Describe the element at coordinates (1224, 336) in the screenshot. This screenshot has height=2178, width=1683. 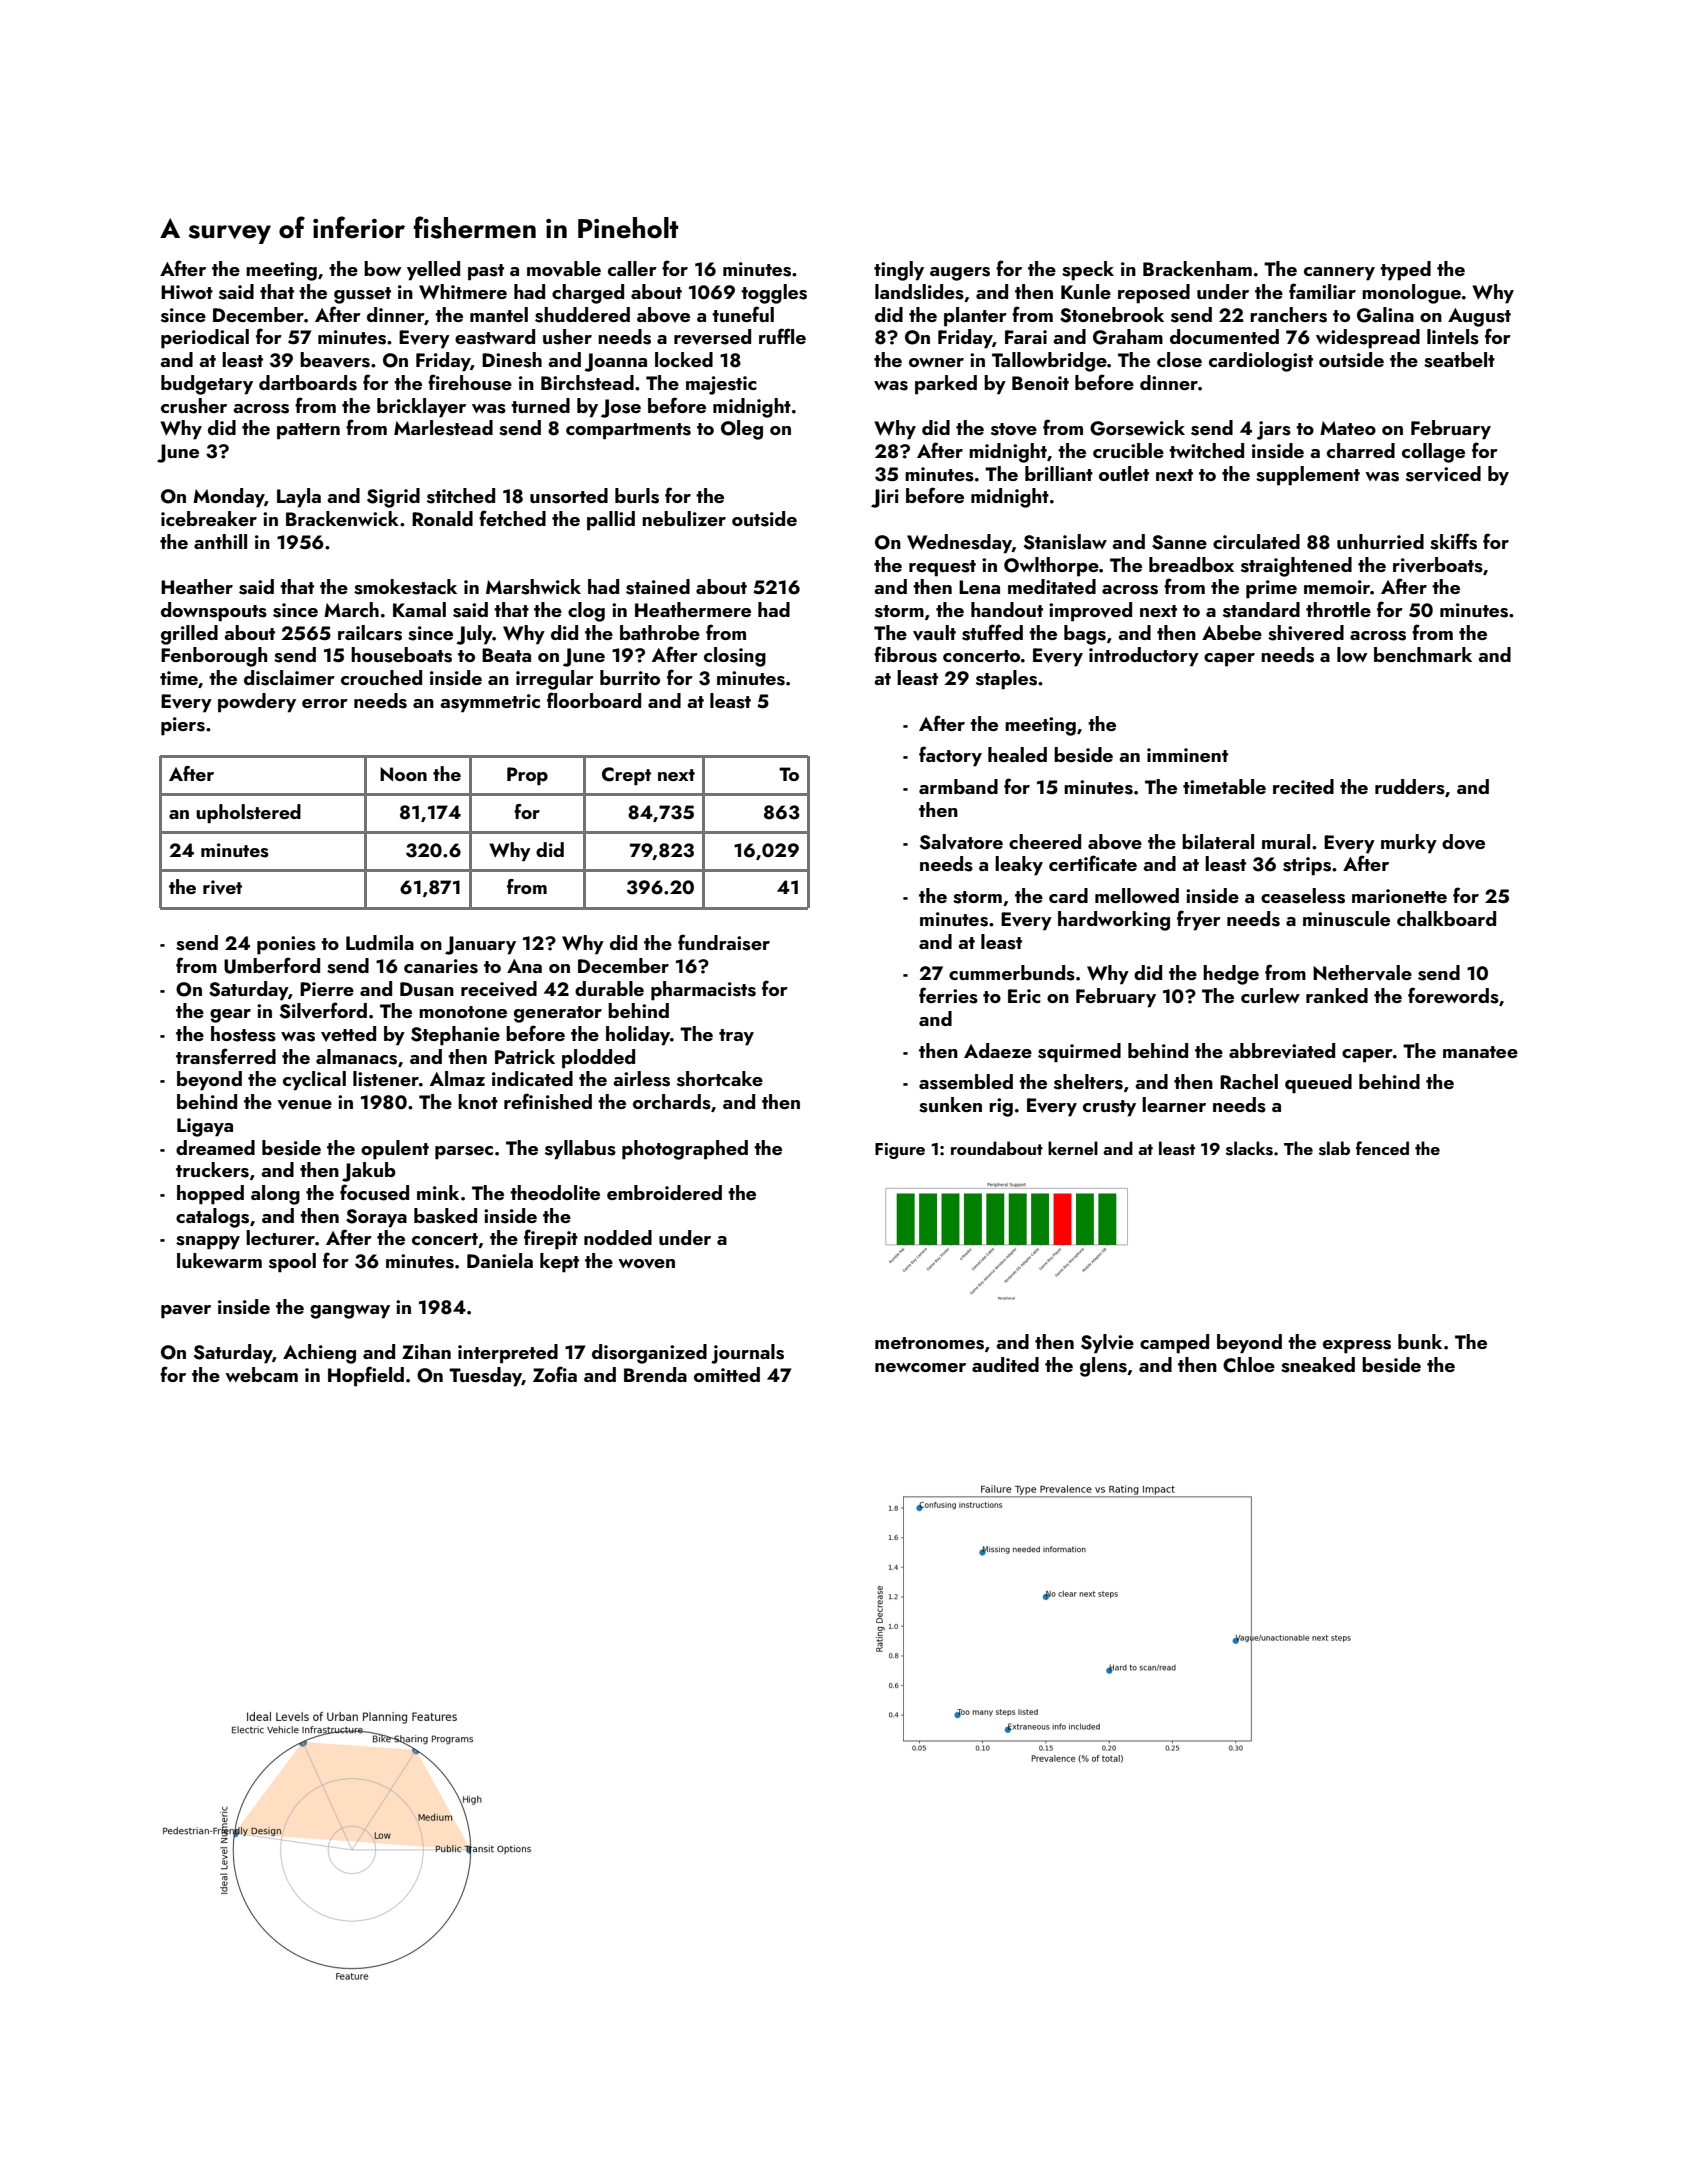
I see `documented` at that location.
